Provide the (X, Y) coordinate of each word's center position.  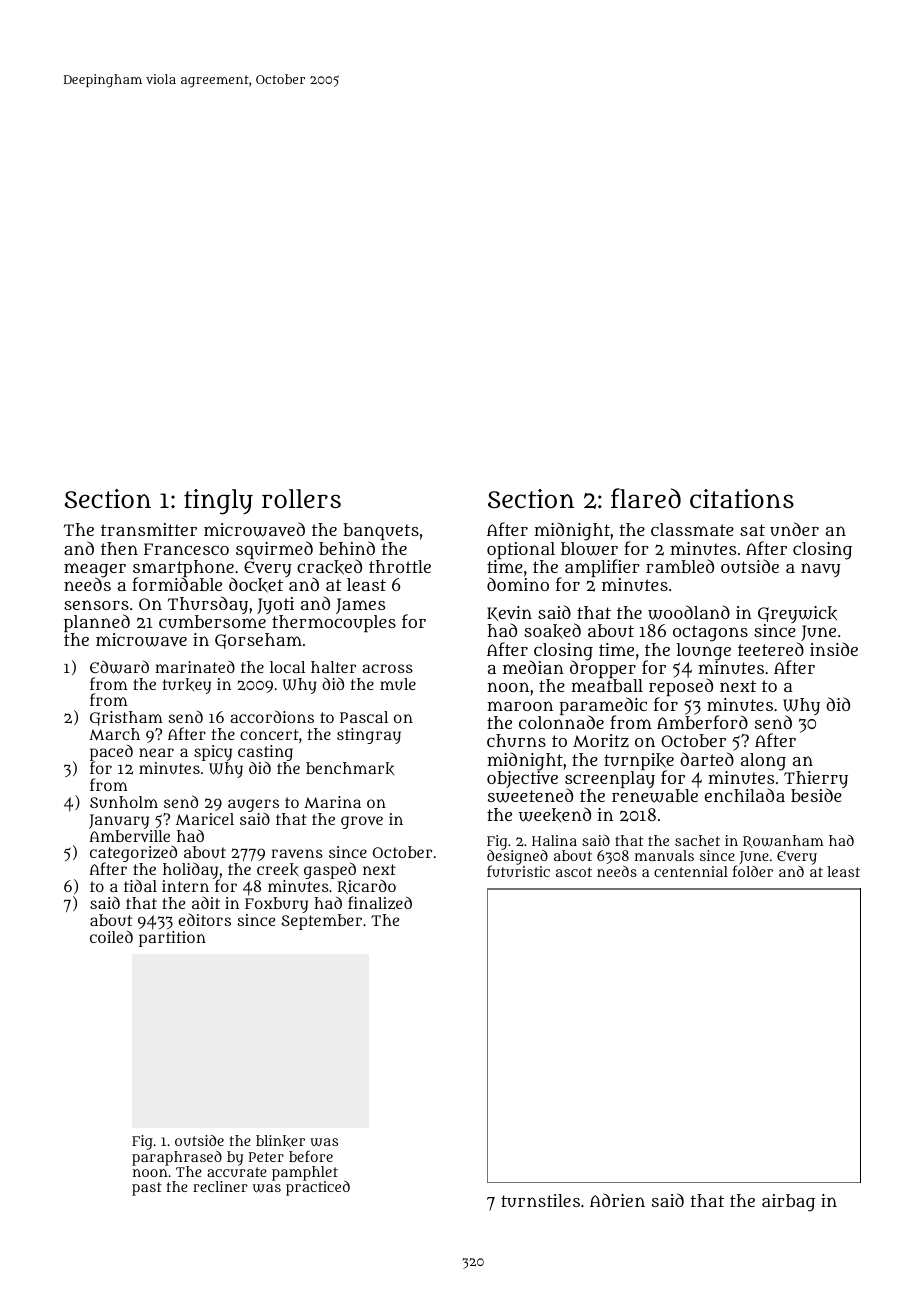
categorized (133, 854)
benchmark (350, 768)
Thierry (816, 780)
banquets (381, 531)
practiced (318, 1188)
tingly (218, 502)
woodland (689, 612)
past (147, 1189)
